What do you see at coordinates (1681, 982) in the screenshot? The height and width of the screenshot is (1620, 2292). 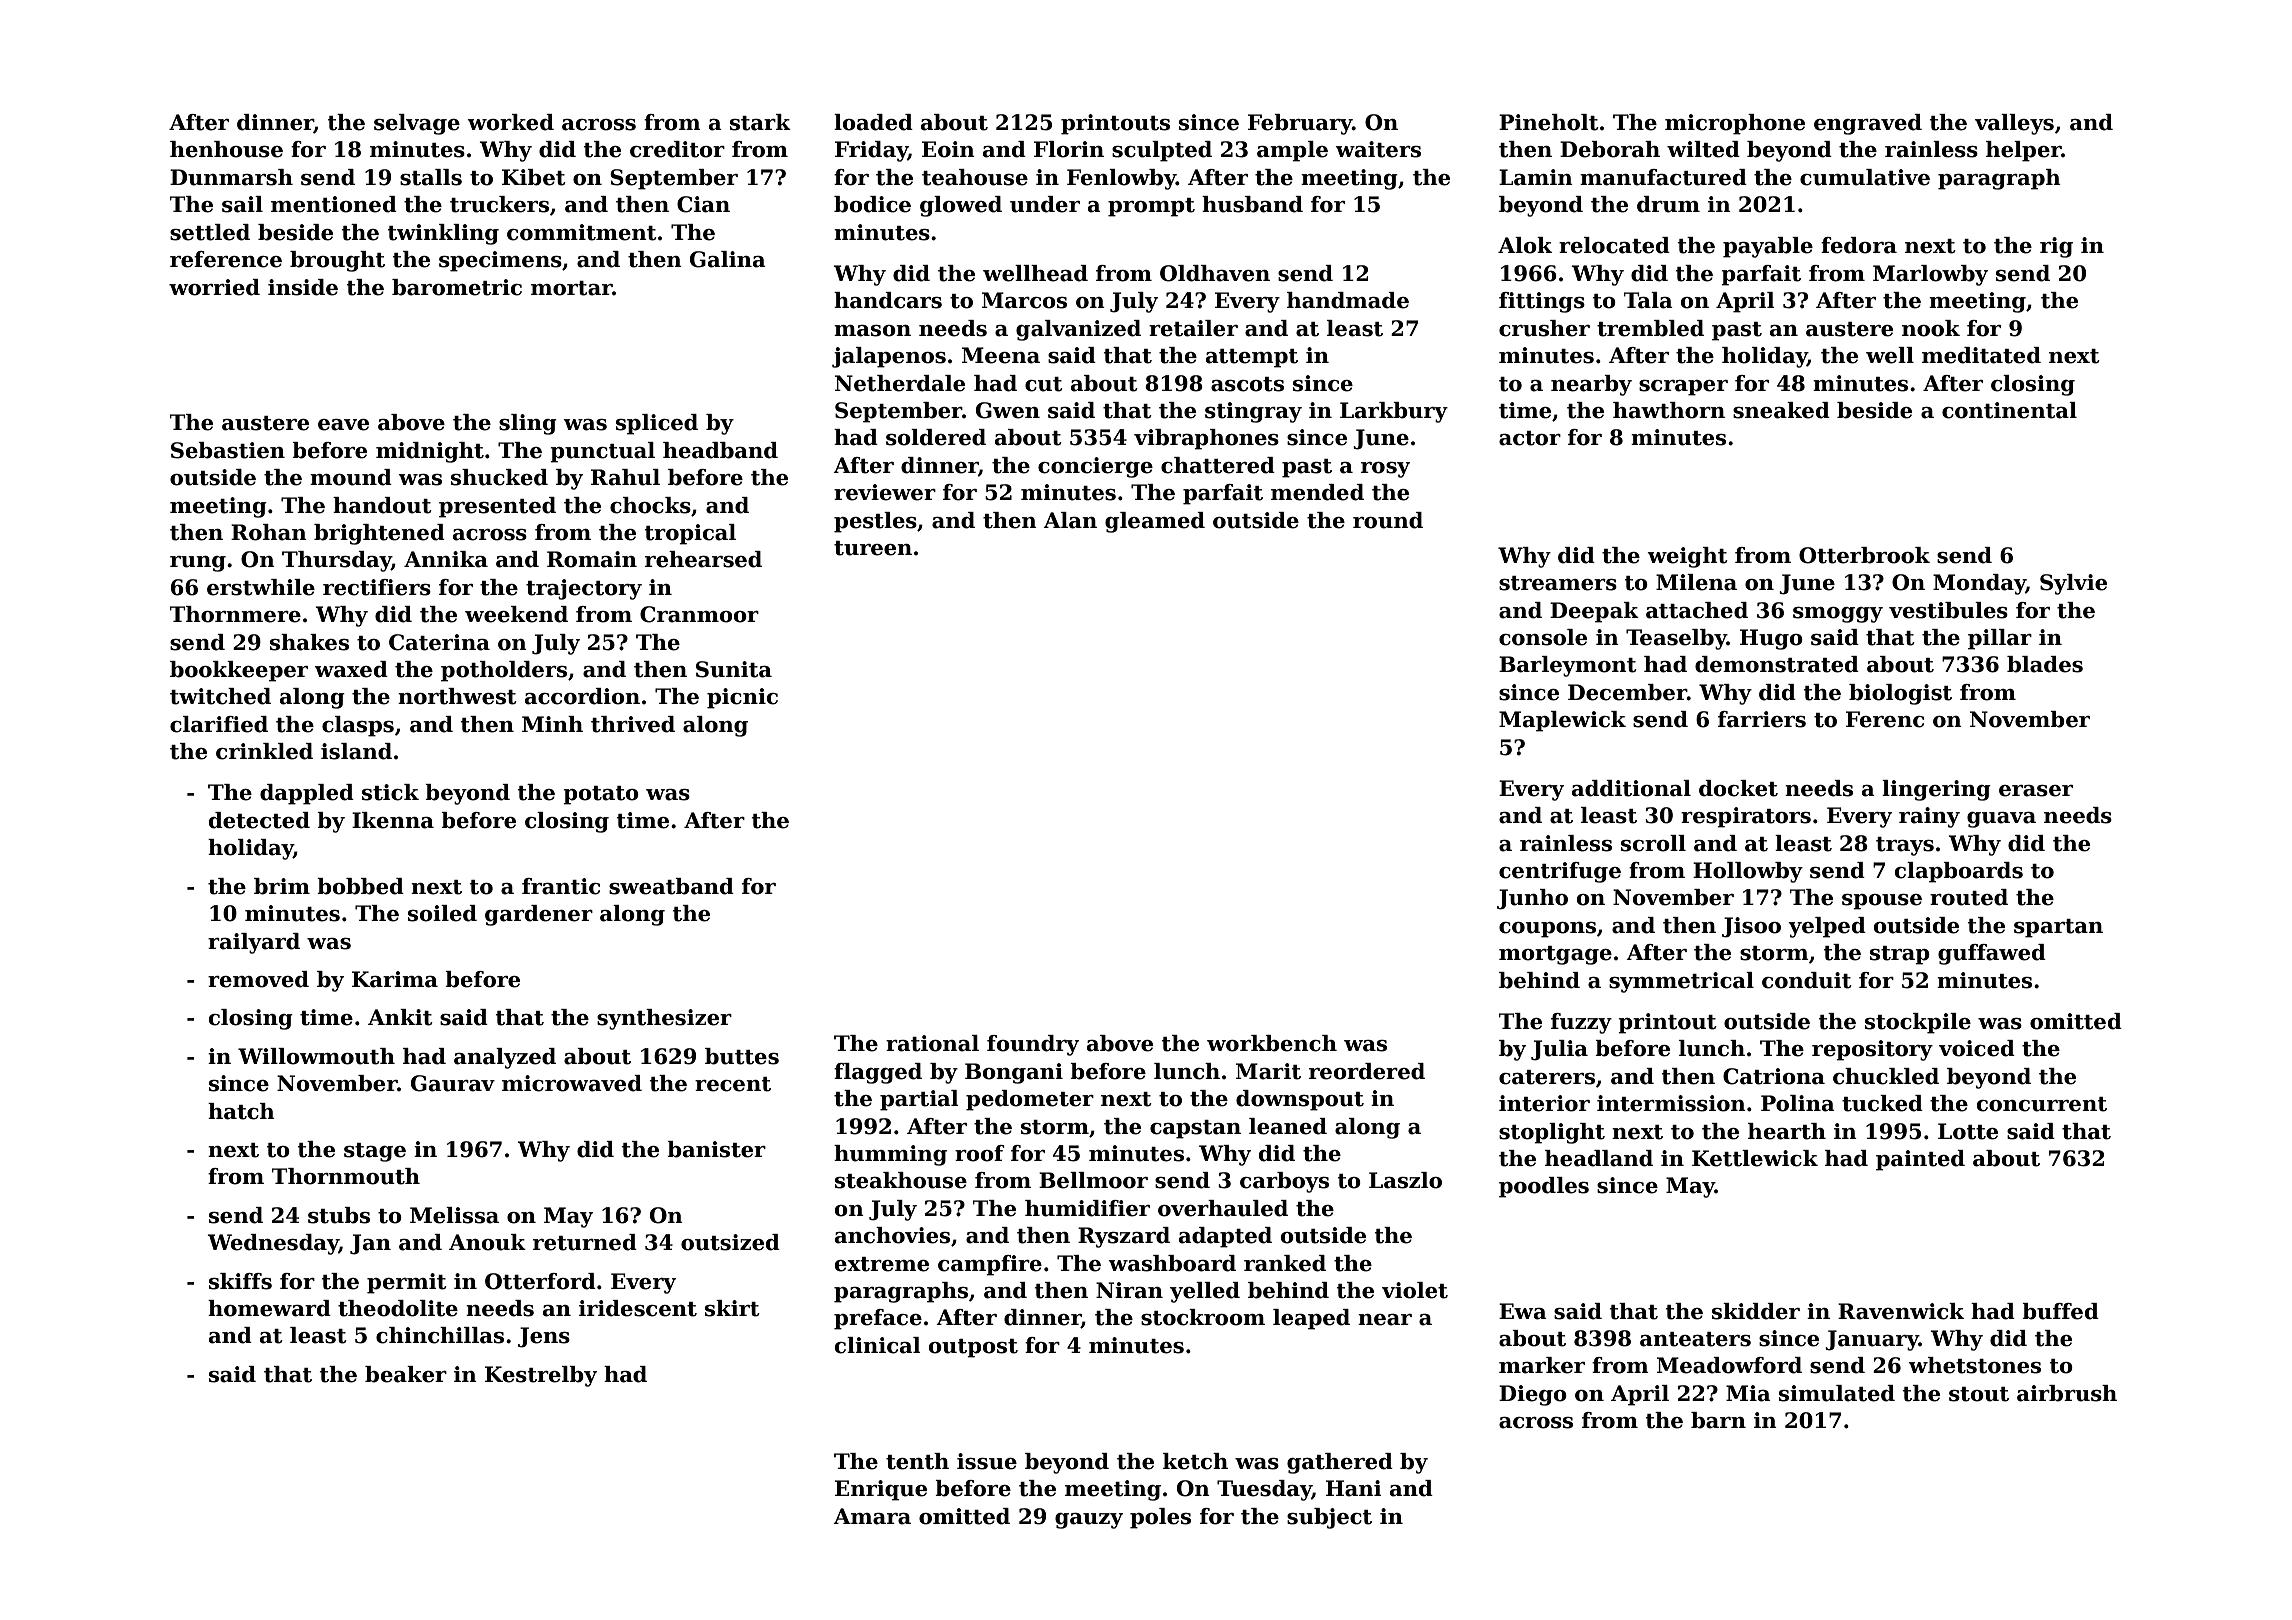 I see `symmetrical` at bounding box center [1681, 982].
